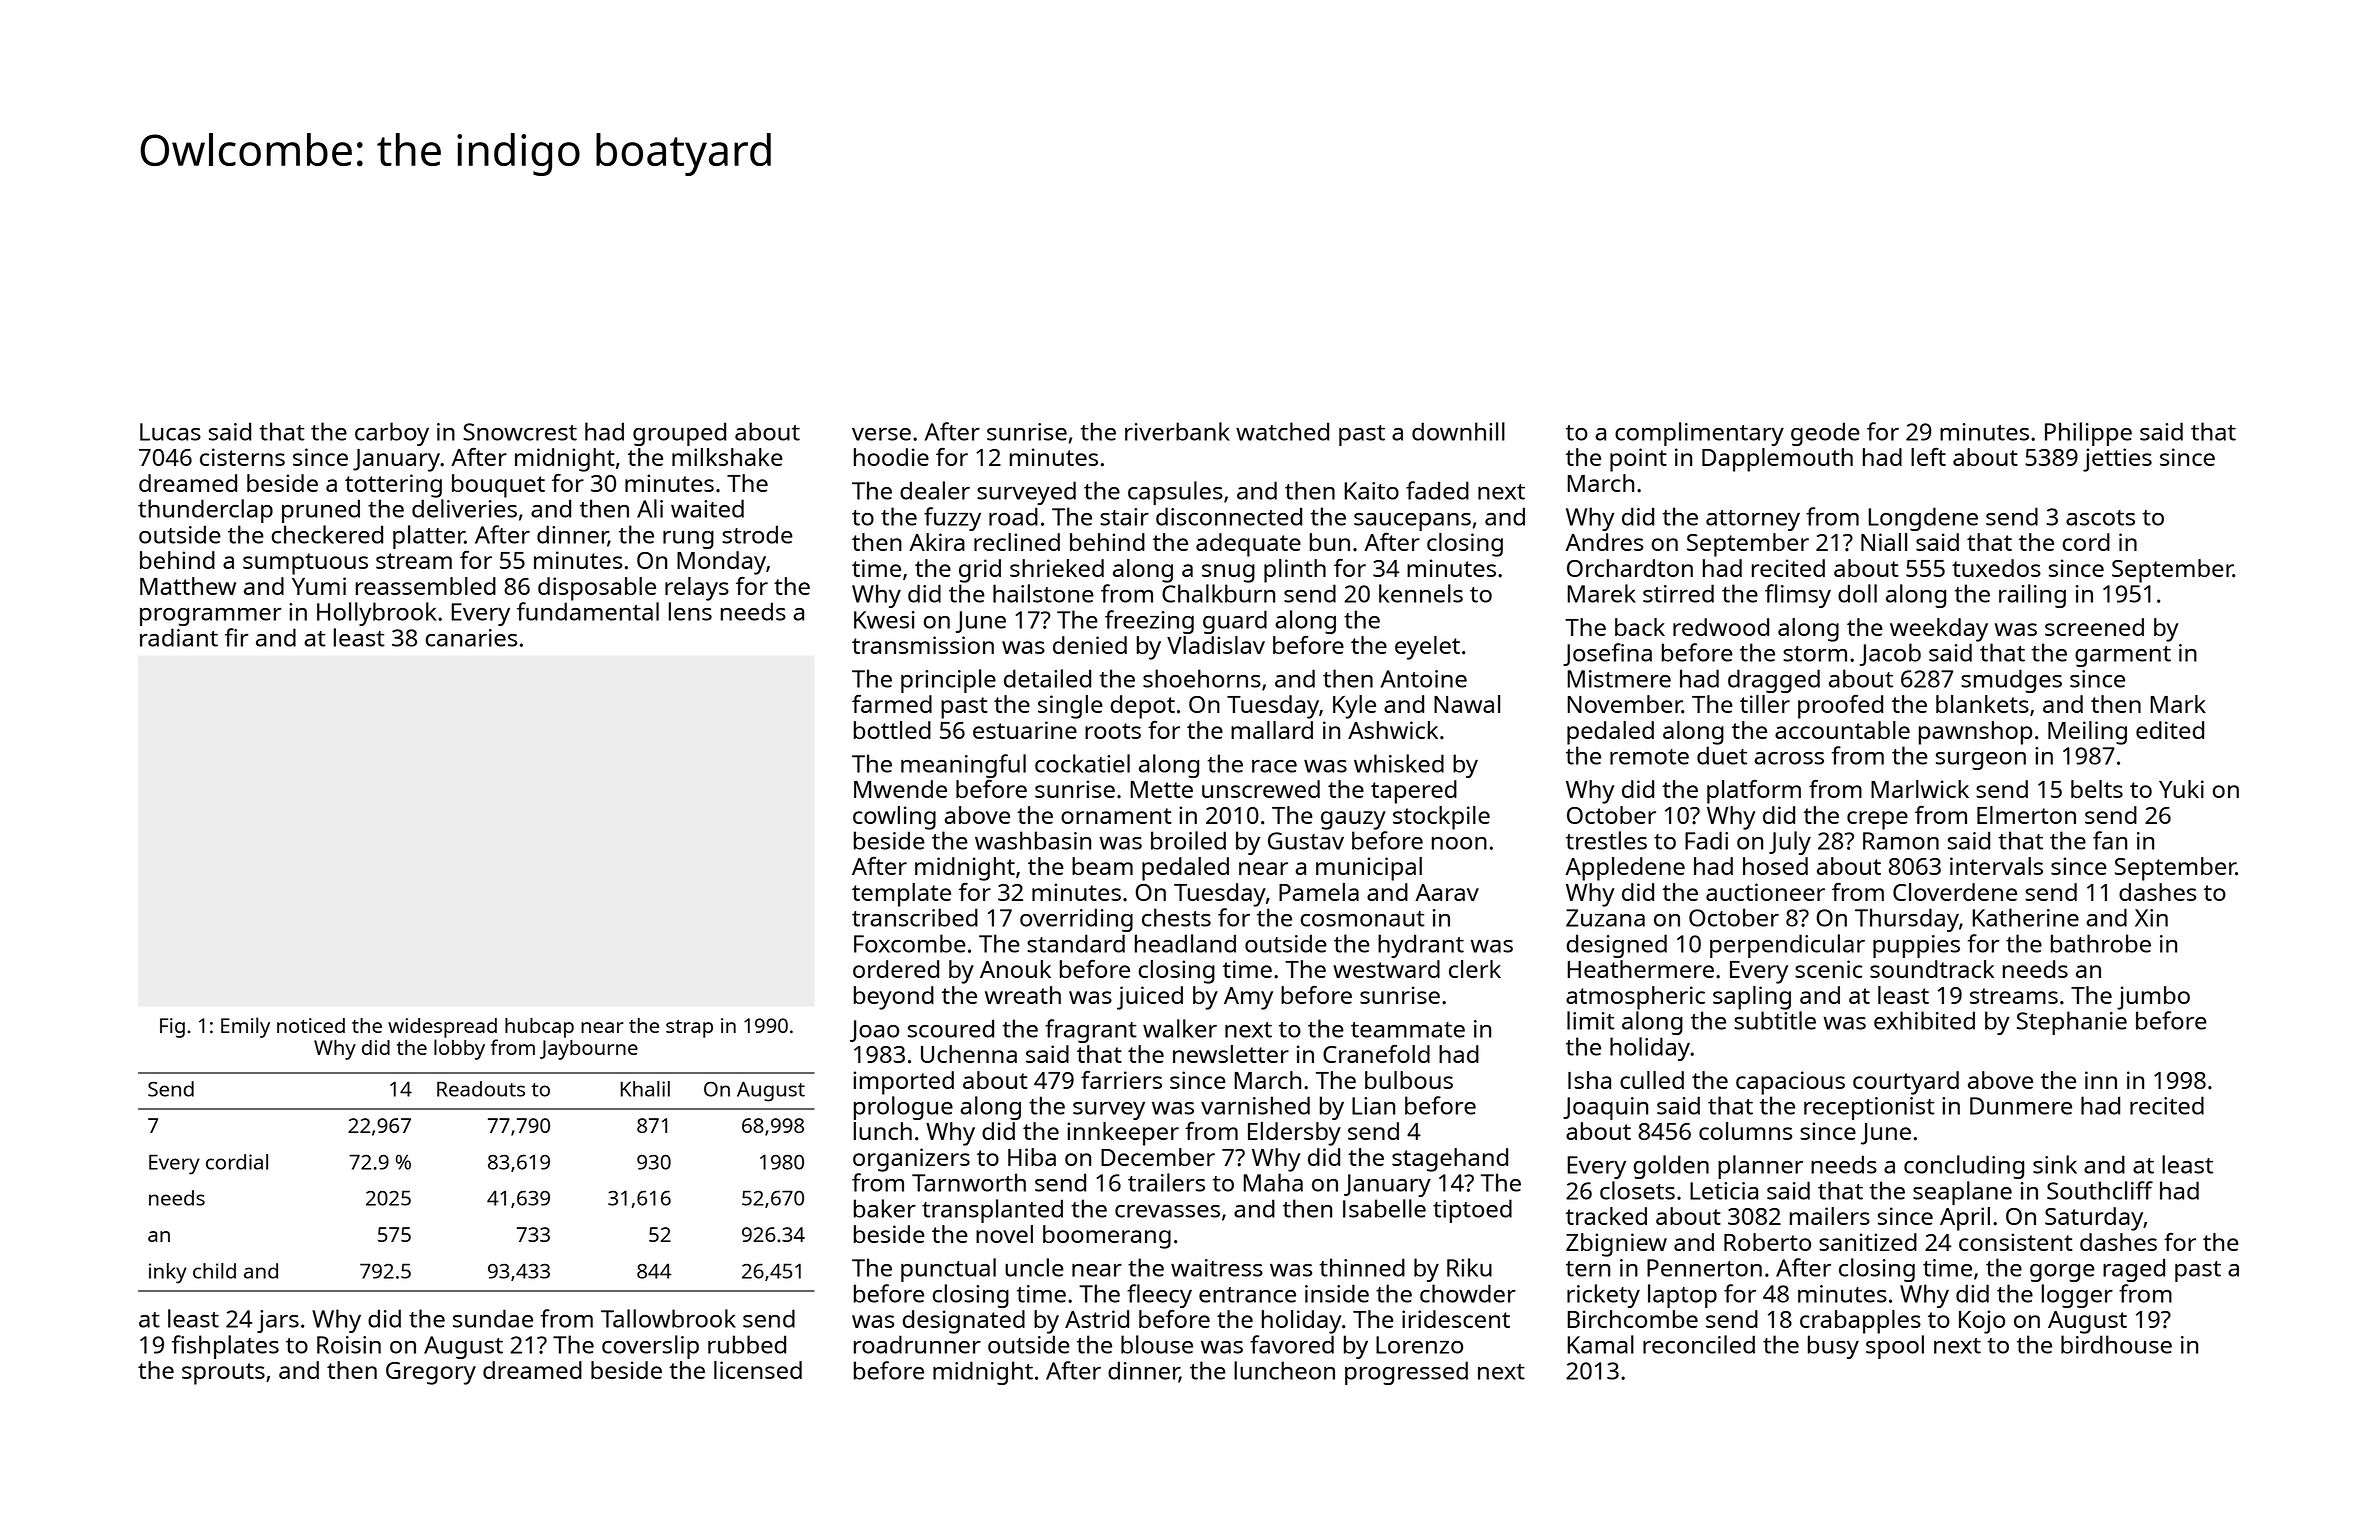 This screenshot has height=1540, width=2380. I want to click on progressed, so click(1406, 1373).
